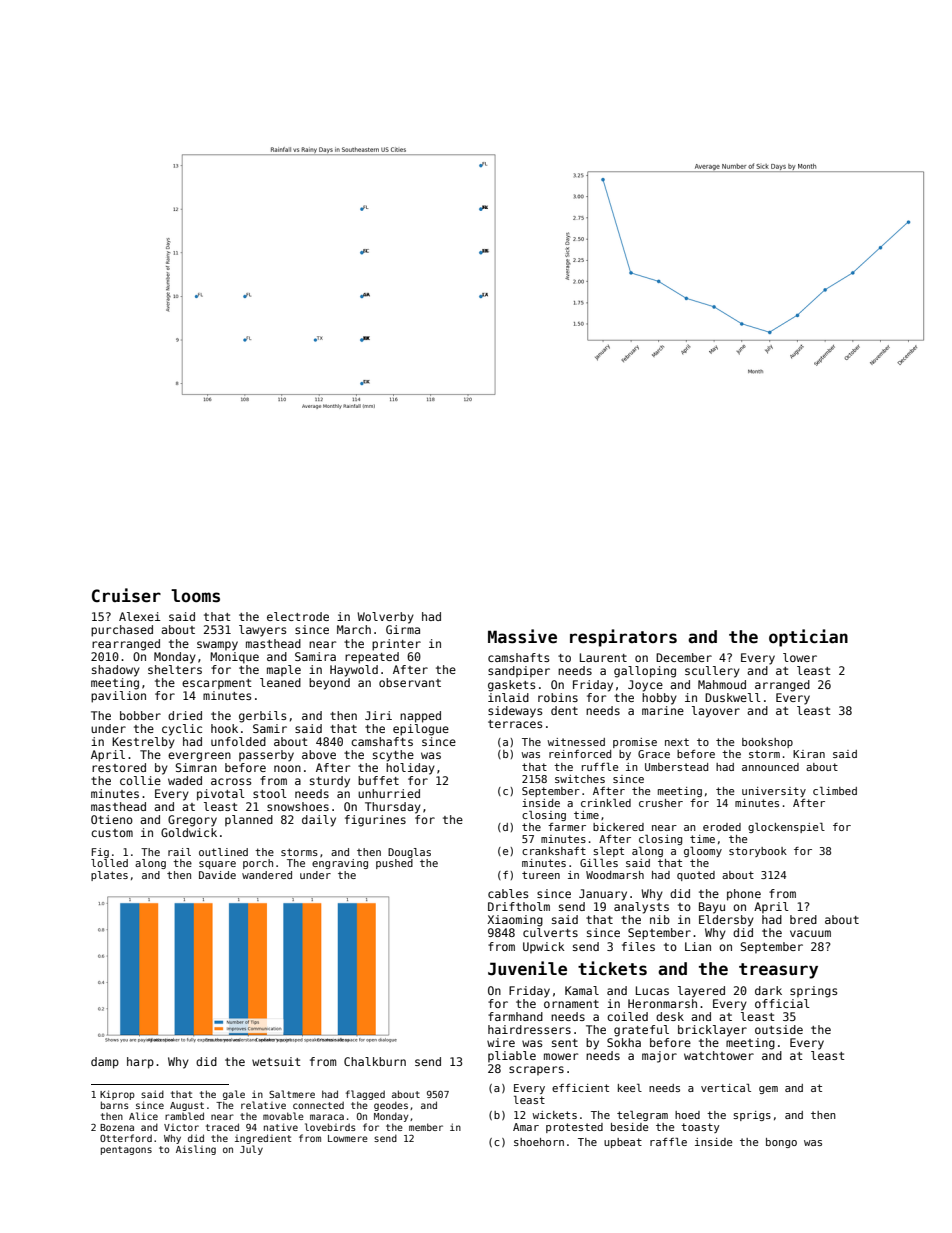  I want to click on Cruiser, so click(126, 595).
